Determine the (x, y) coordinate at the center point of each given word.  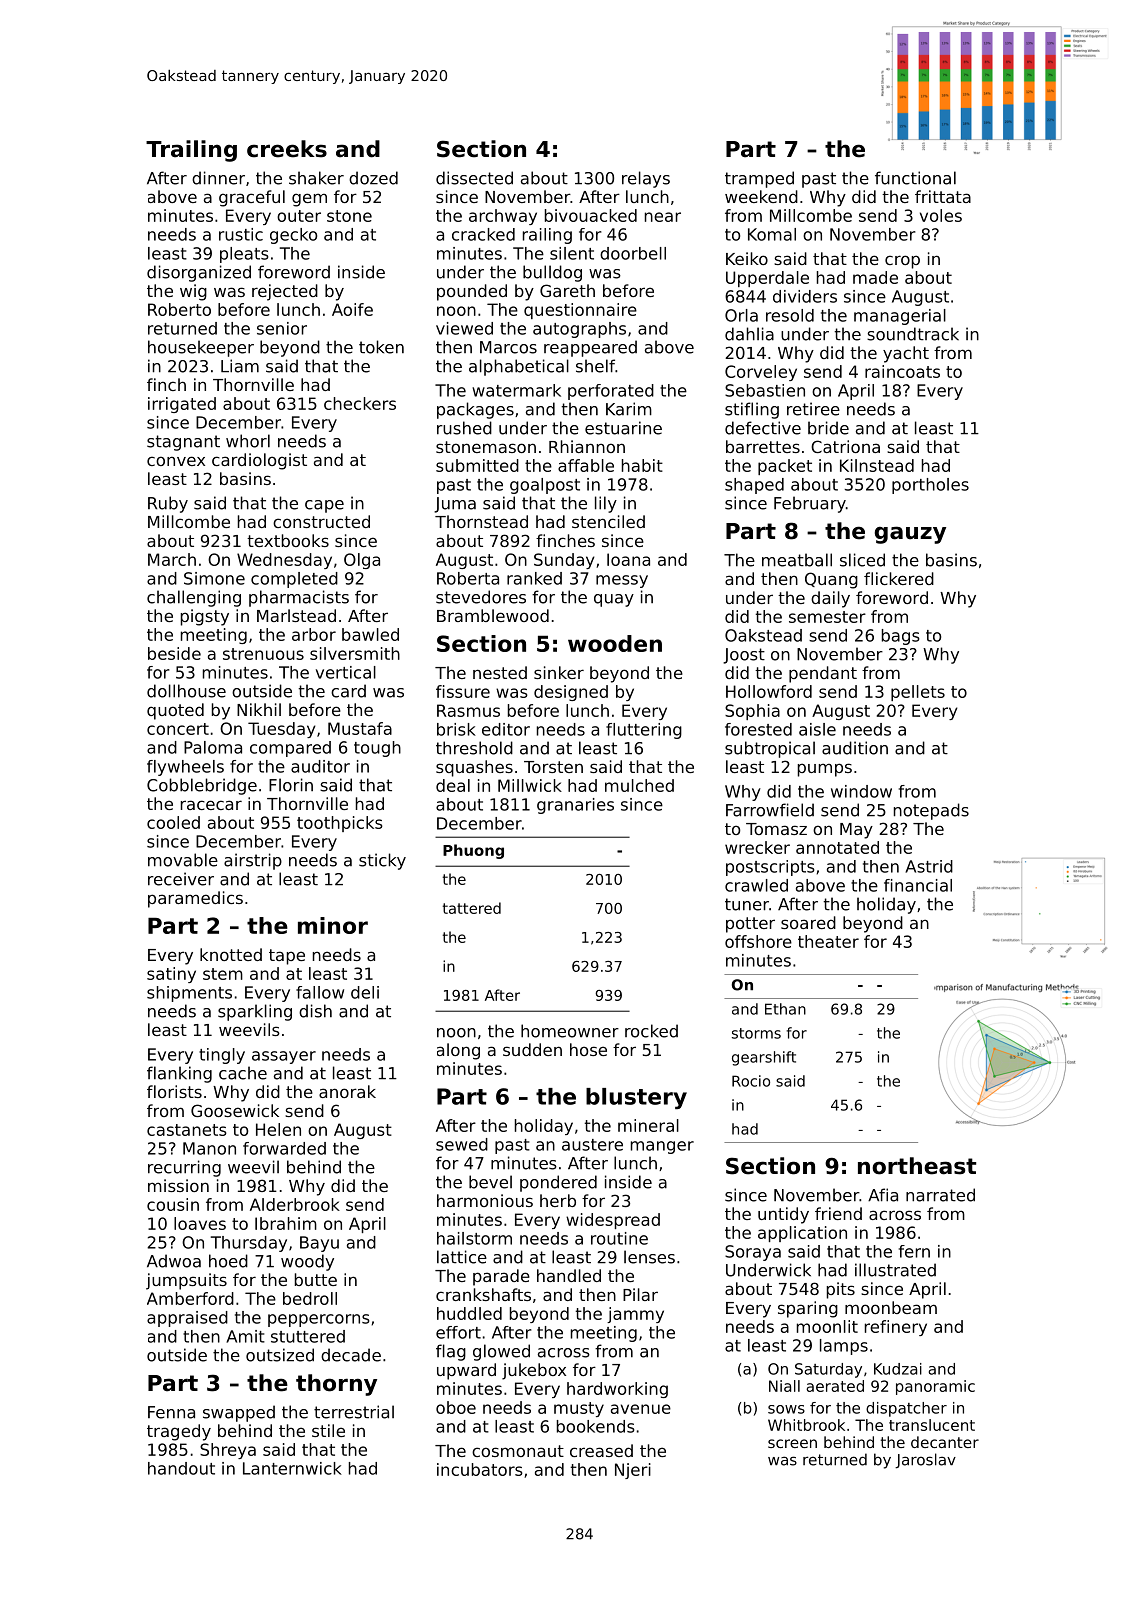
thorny (336, 1385)
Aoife (352, 309)
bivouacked (591, 215)
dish (315, 1011)
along (458, 1051)
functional (915, 178)
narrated (940, 1195)
